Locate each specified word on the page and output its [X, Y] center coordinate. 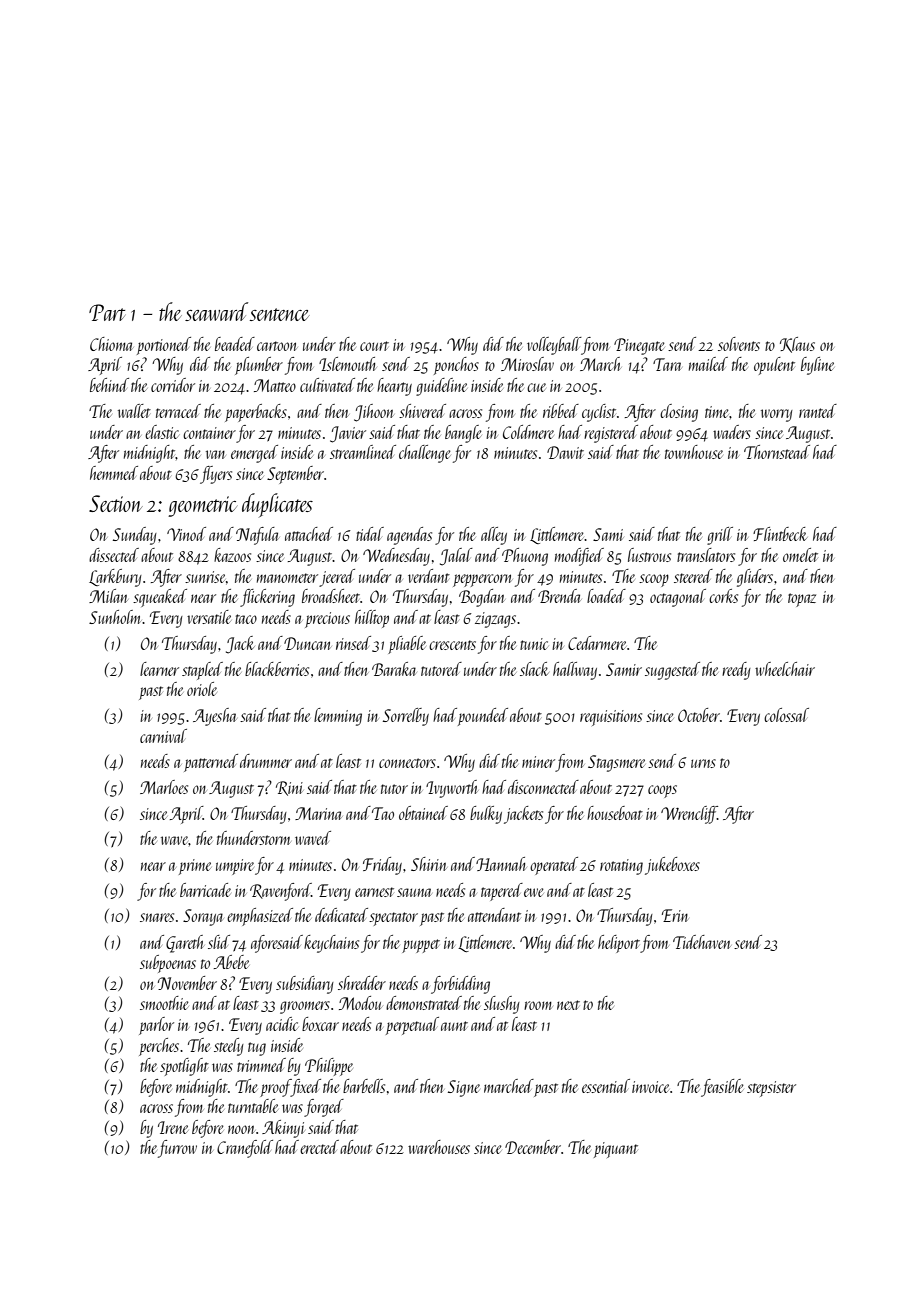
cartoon [277, 346]
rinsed [353, 643]
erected [319, 1147]
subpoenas [168, 964]
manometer [287, 578]
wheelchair [785, 669]
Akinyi [283, 1129]
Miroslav [527, 364]
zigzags [495, 620]
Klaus [797, 345]
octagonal [678, 598]
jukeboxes [672, 866]
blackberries [277, 669]
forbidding [460, 985]
